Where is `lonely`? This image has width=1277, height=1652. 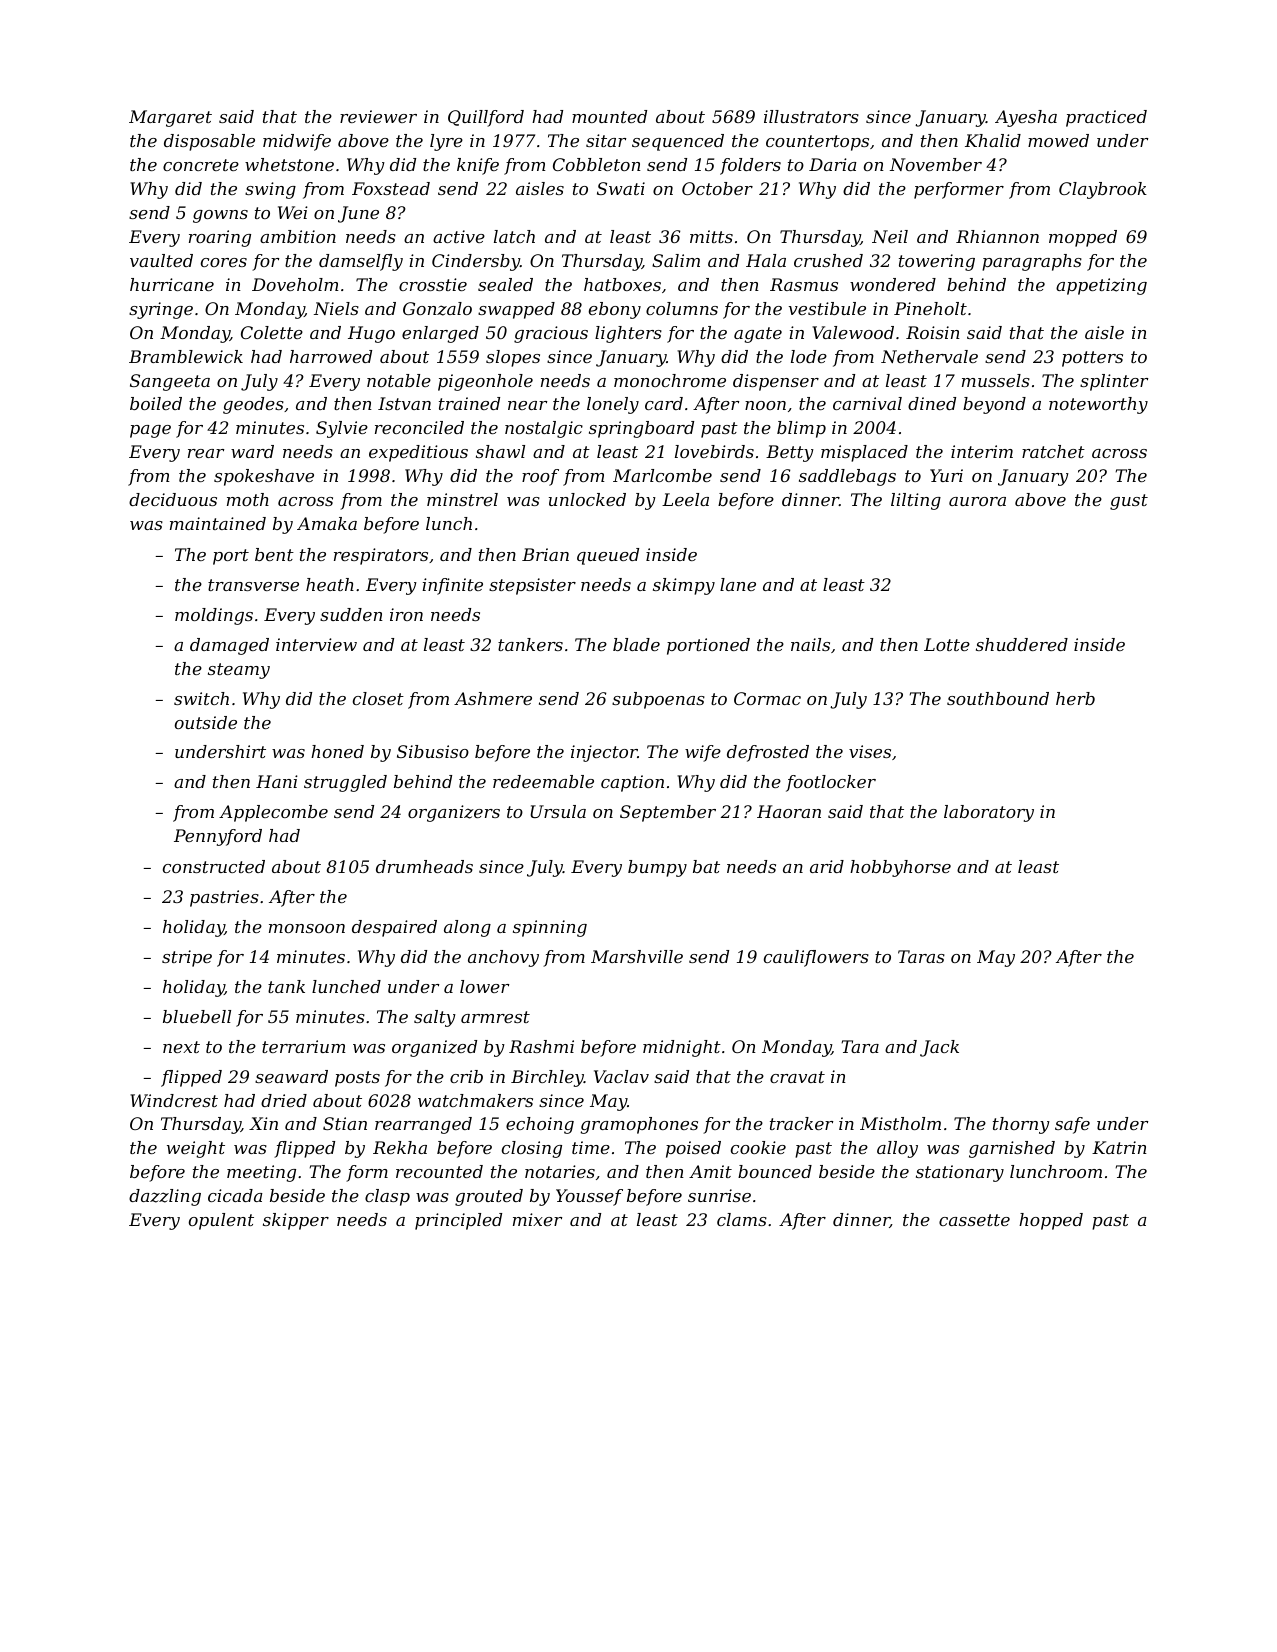 lonely is located at coordinates (613, 405).
